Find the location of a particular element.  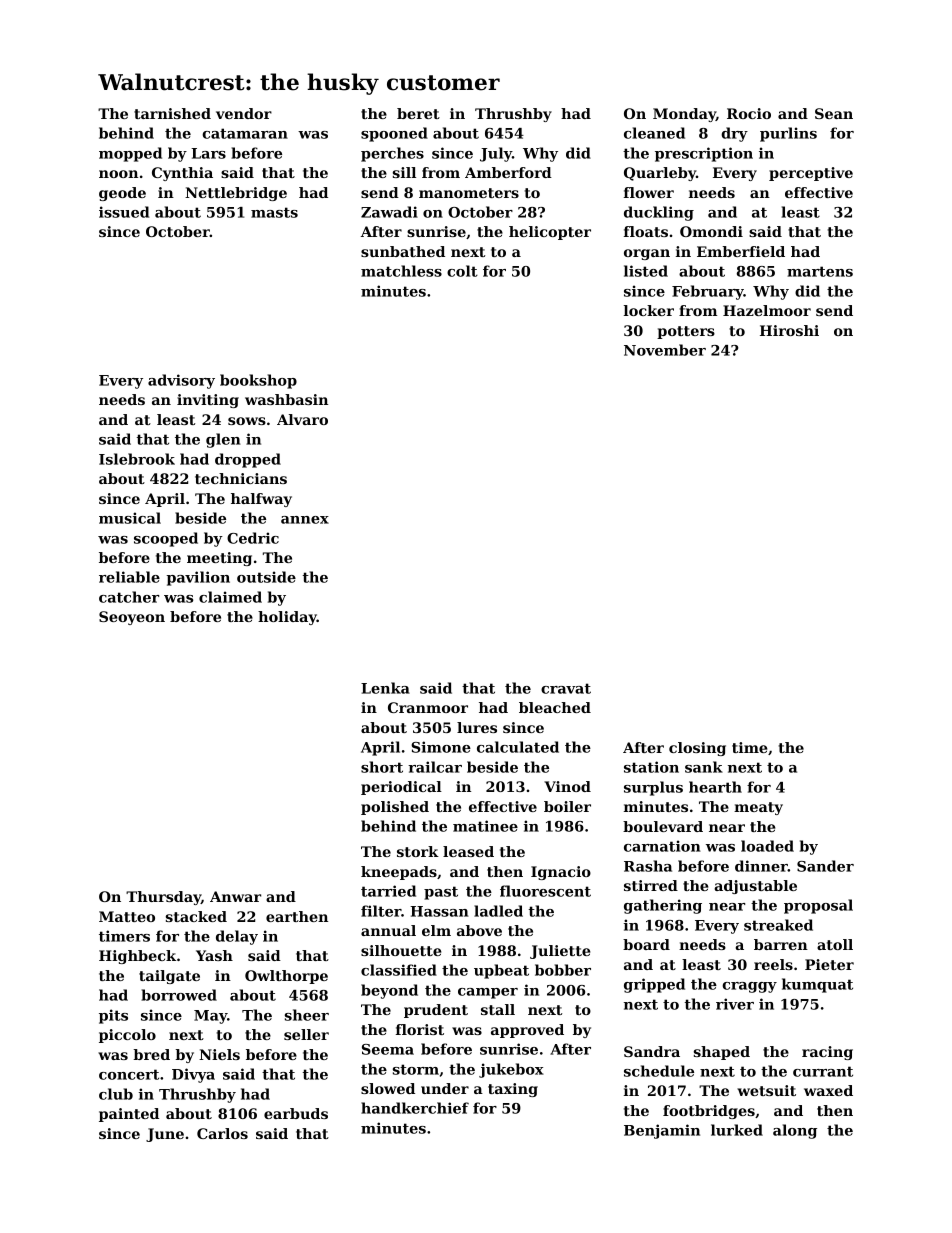

matinee is located at coordinates (485, 826).
